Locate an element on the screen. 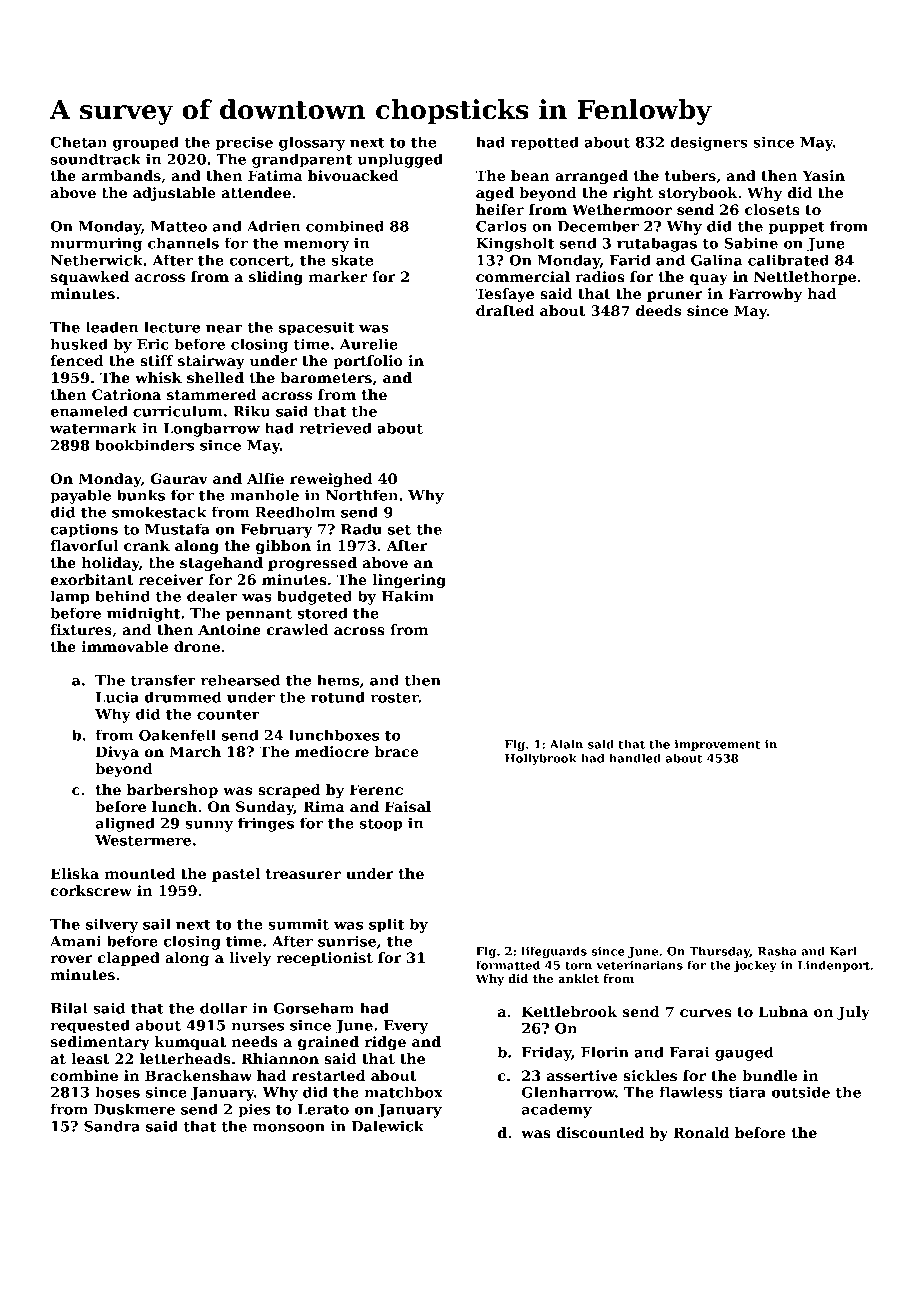 Image resolution: width=924 pixels, height=1308 pixels. repotted is located at coordinates (545, 143).
